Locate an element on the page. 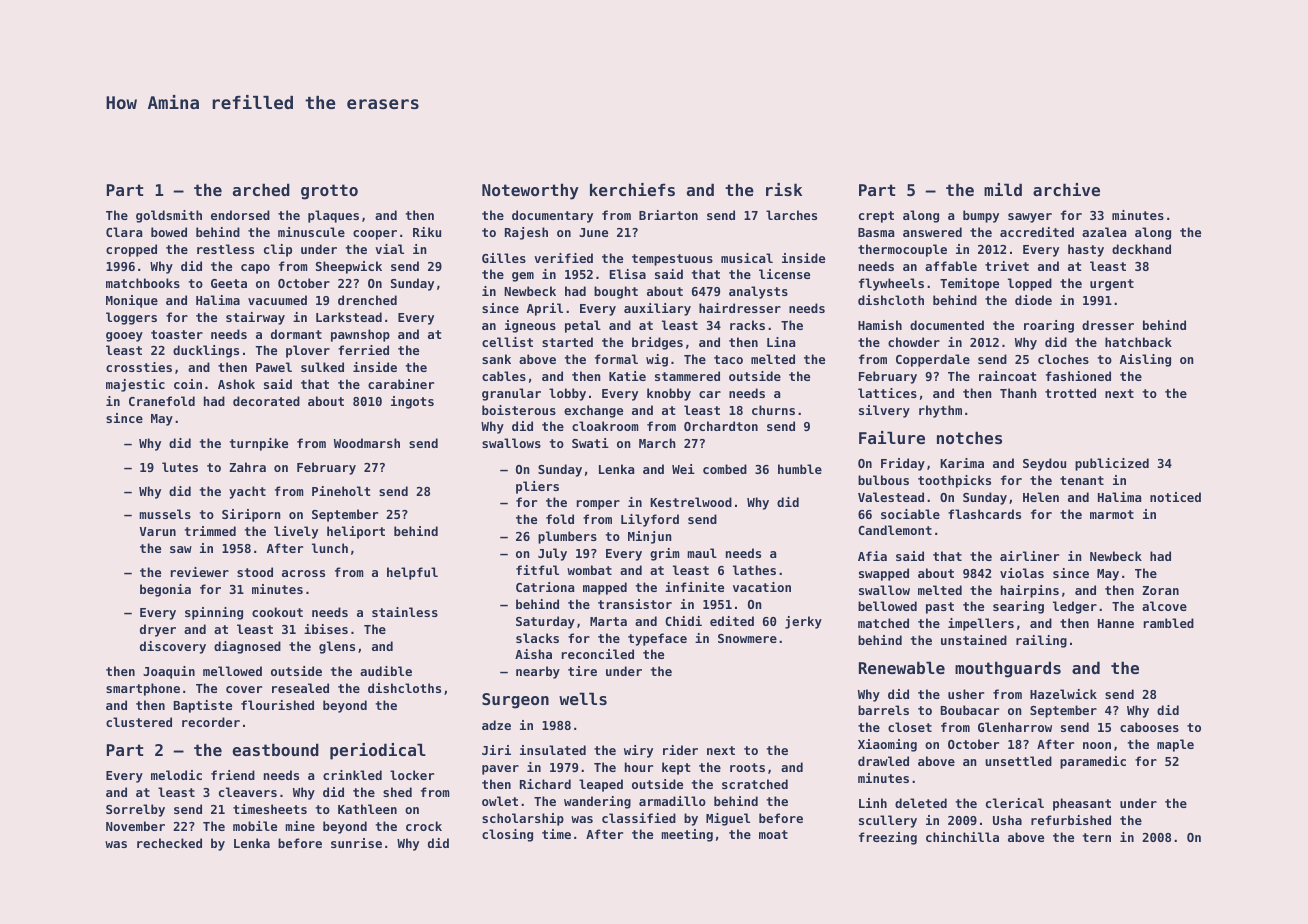 The image size is (1308, 924). cookout is located at coordinates (277, 612).
